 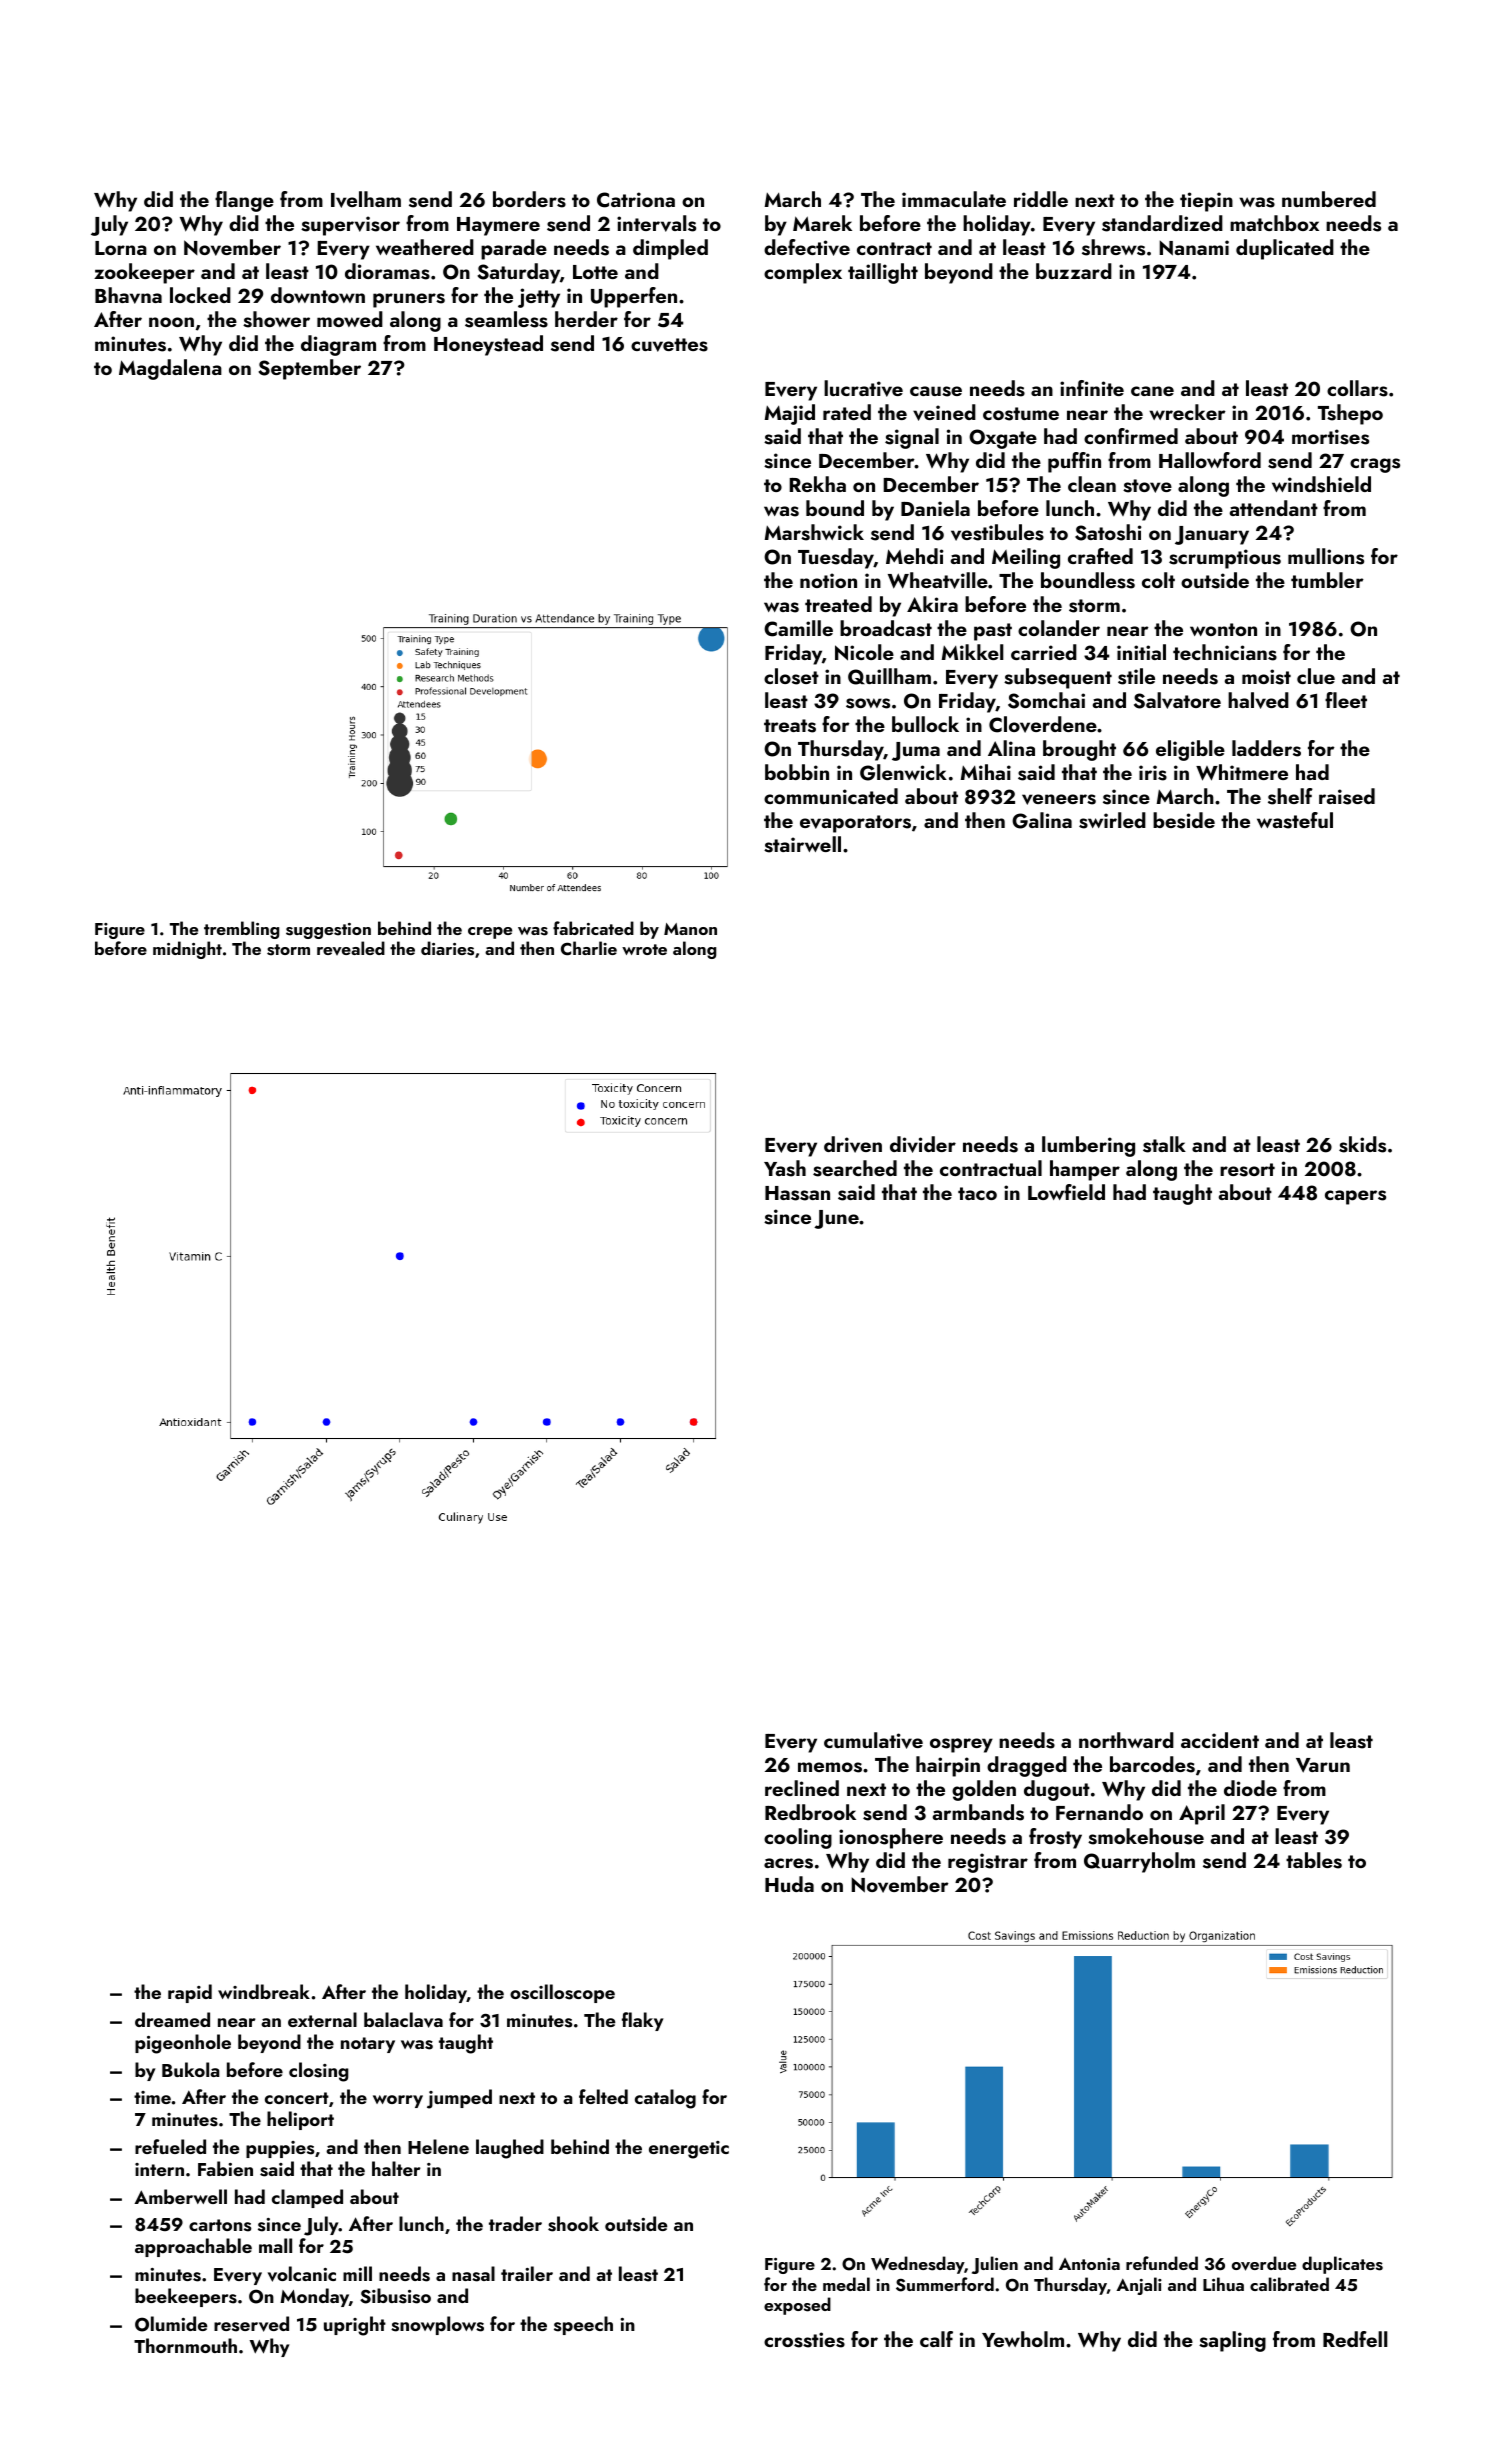 I want to click on diaries, so click(x=447, y=948).
